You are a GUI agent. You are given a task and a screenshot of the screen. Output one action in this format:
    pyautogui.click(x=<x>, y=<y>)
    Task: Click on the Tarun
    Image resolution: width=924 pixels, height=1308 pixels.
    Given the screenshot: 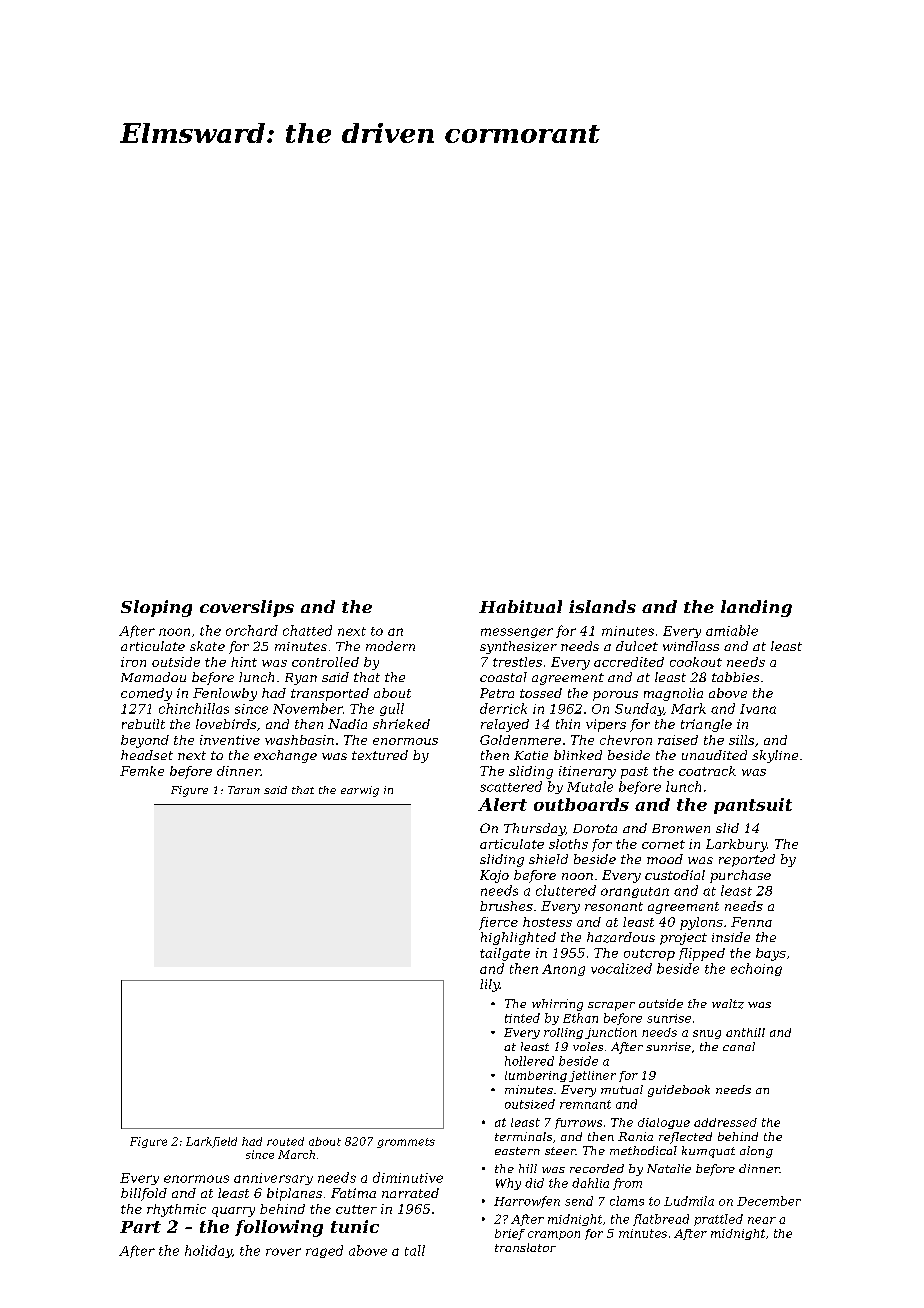 What is the action you would take?
    pyautogui.click(x=244, y=790)
